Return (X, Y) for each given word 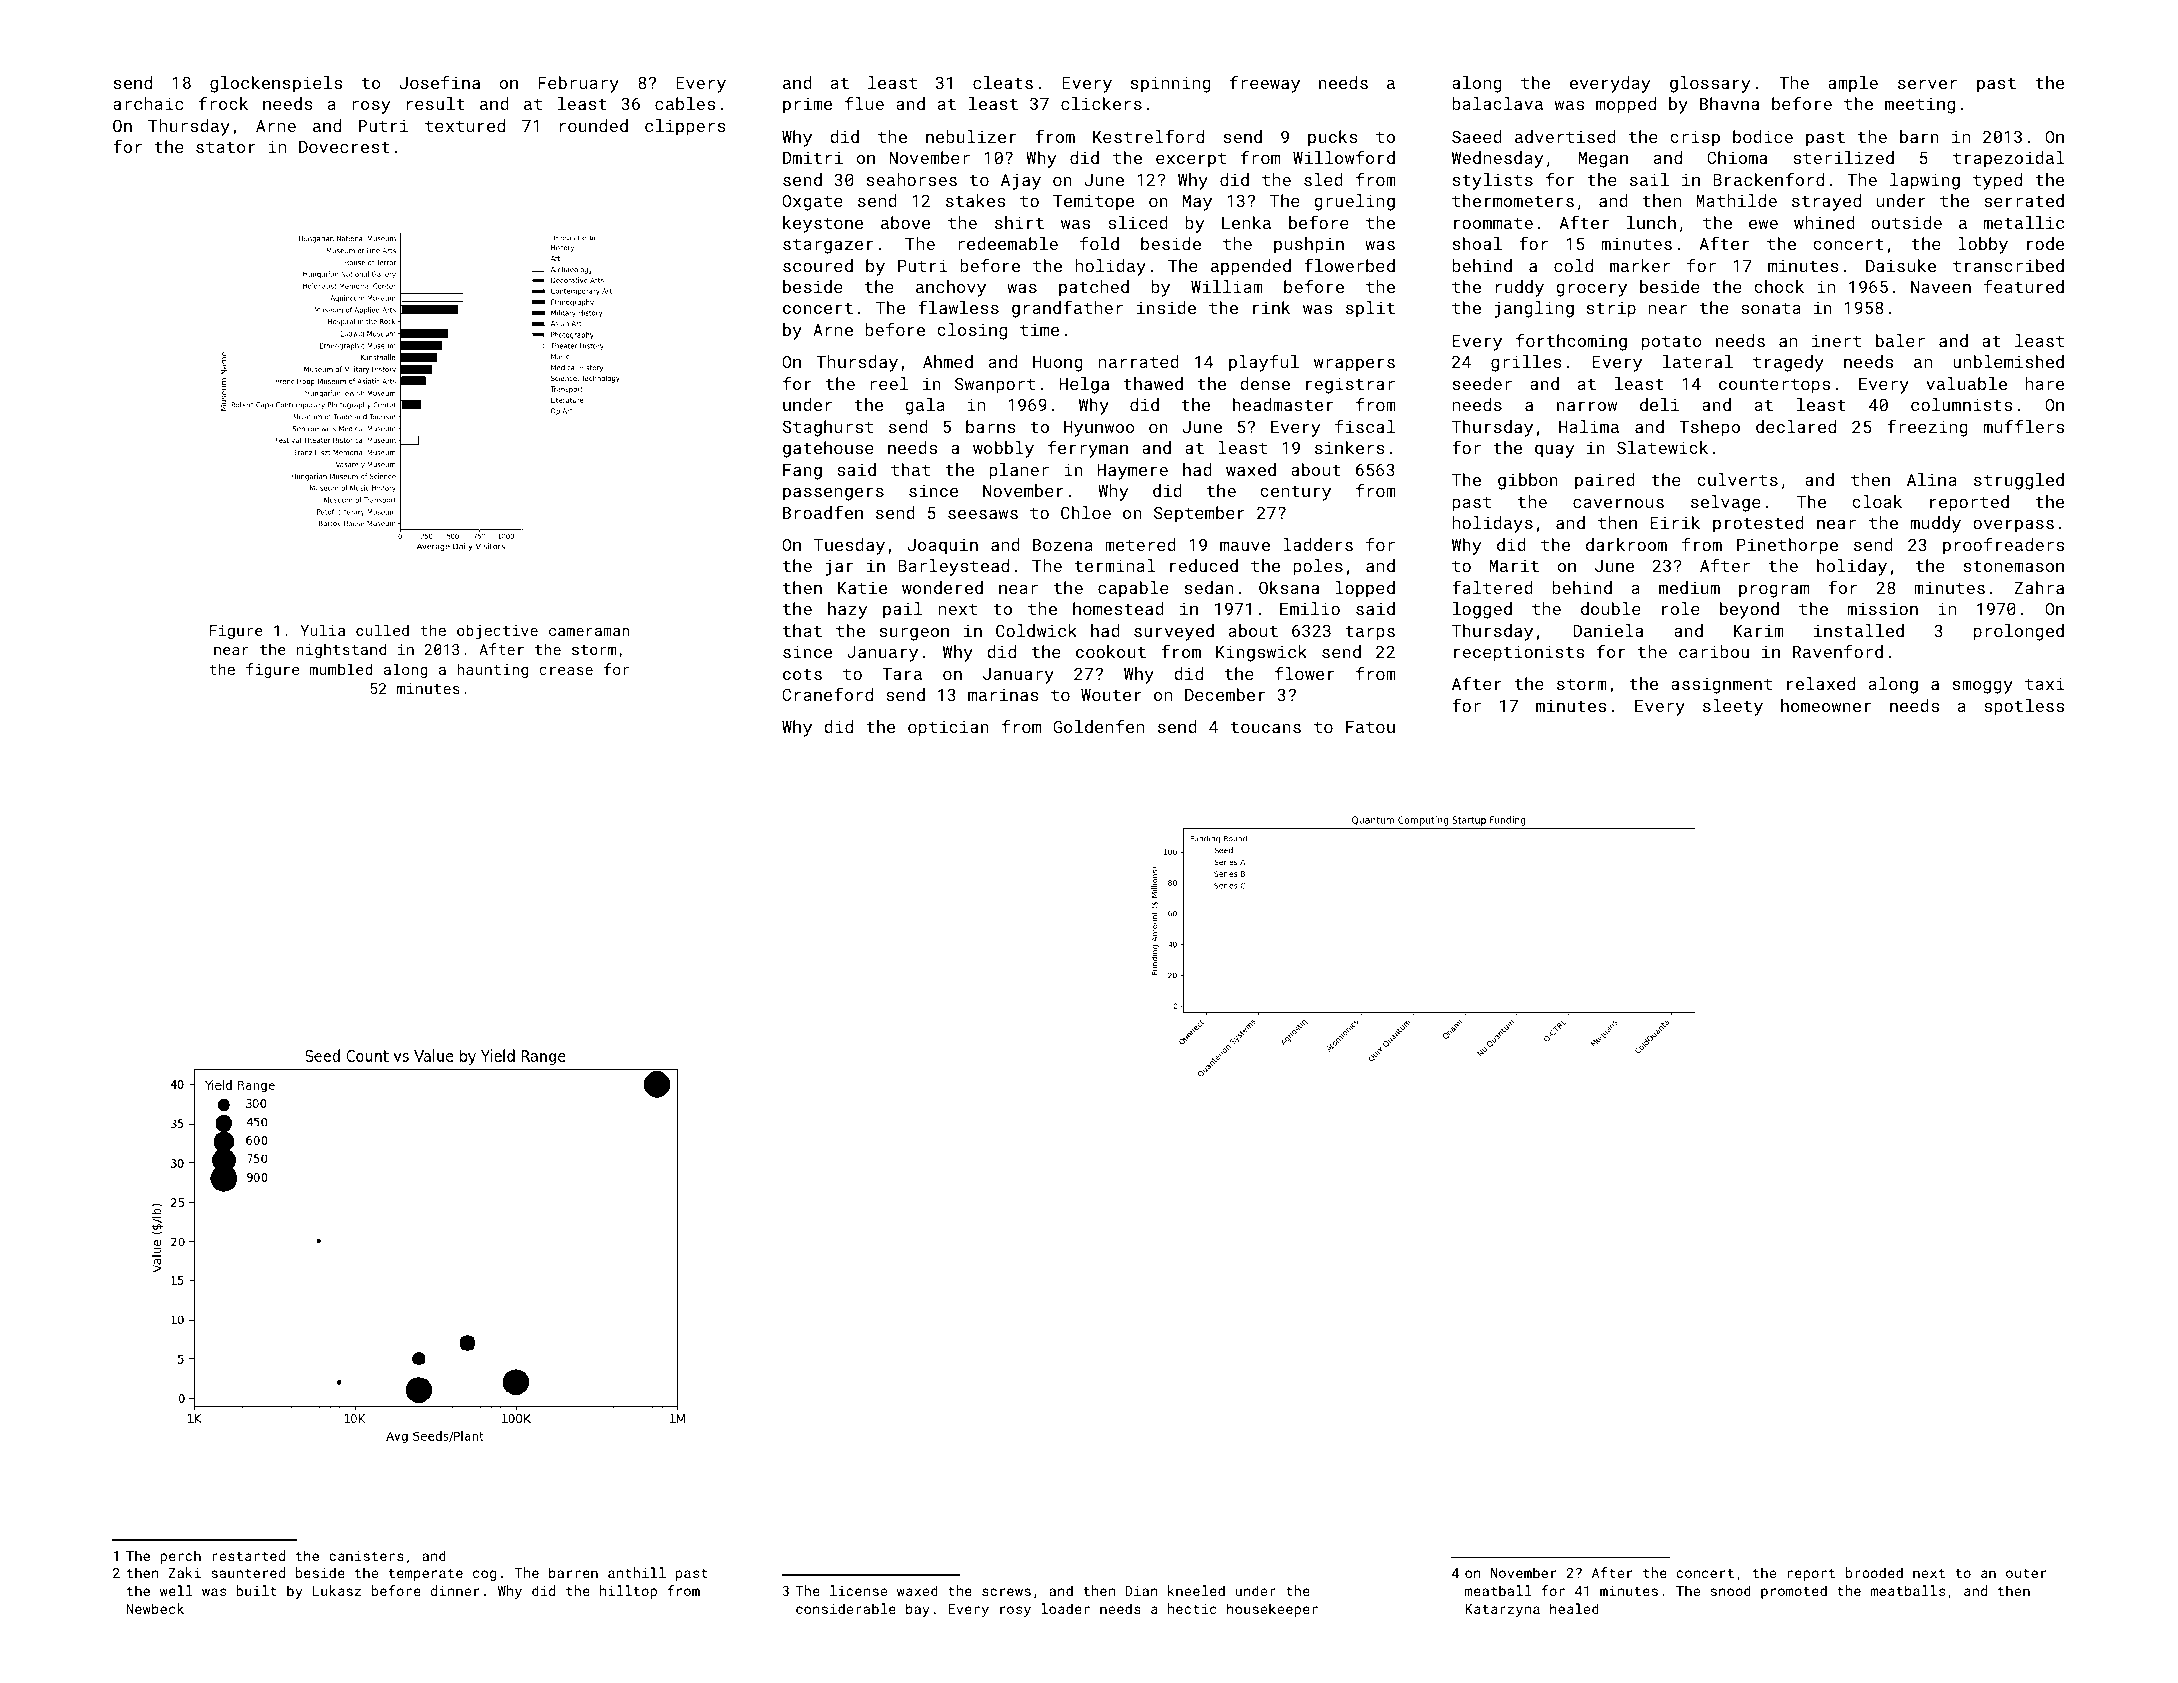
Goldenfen (1098, 726)
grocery (1591, 290)
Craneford (827, 694)
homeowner (1826, 705)
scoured (818, 265)
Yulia (323, 630)
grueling (1354, 202)
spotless (2024, 707)
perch (180, 1557)
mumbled (341, 669)
